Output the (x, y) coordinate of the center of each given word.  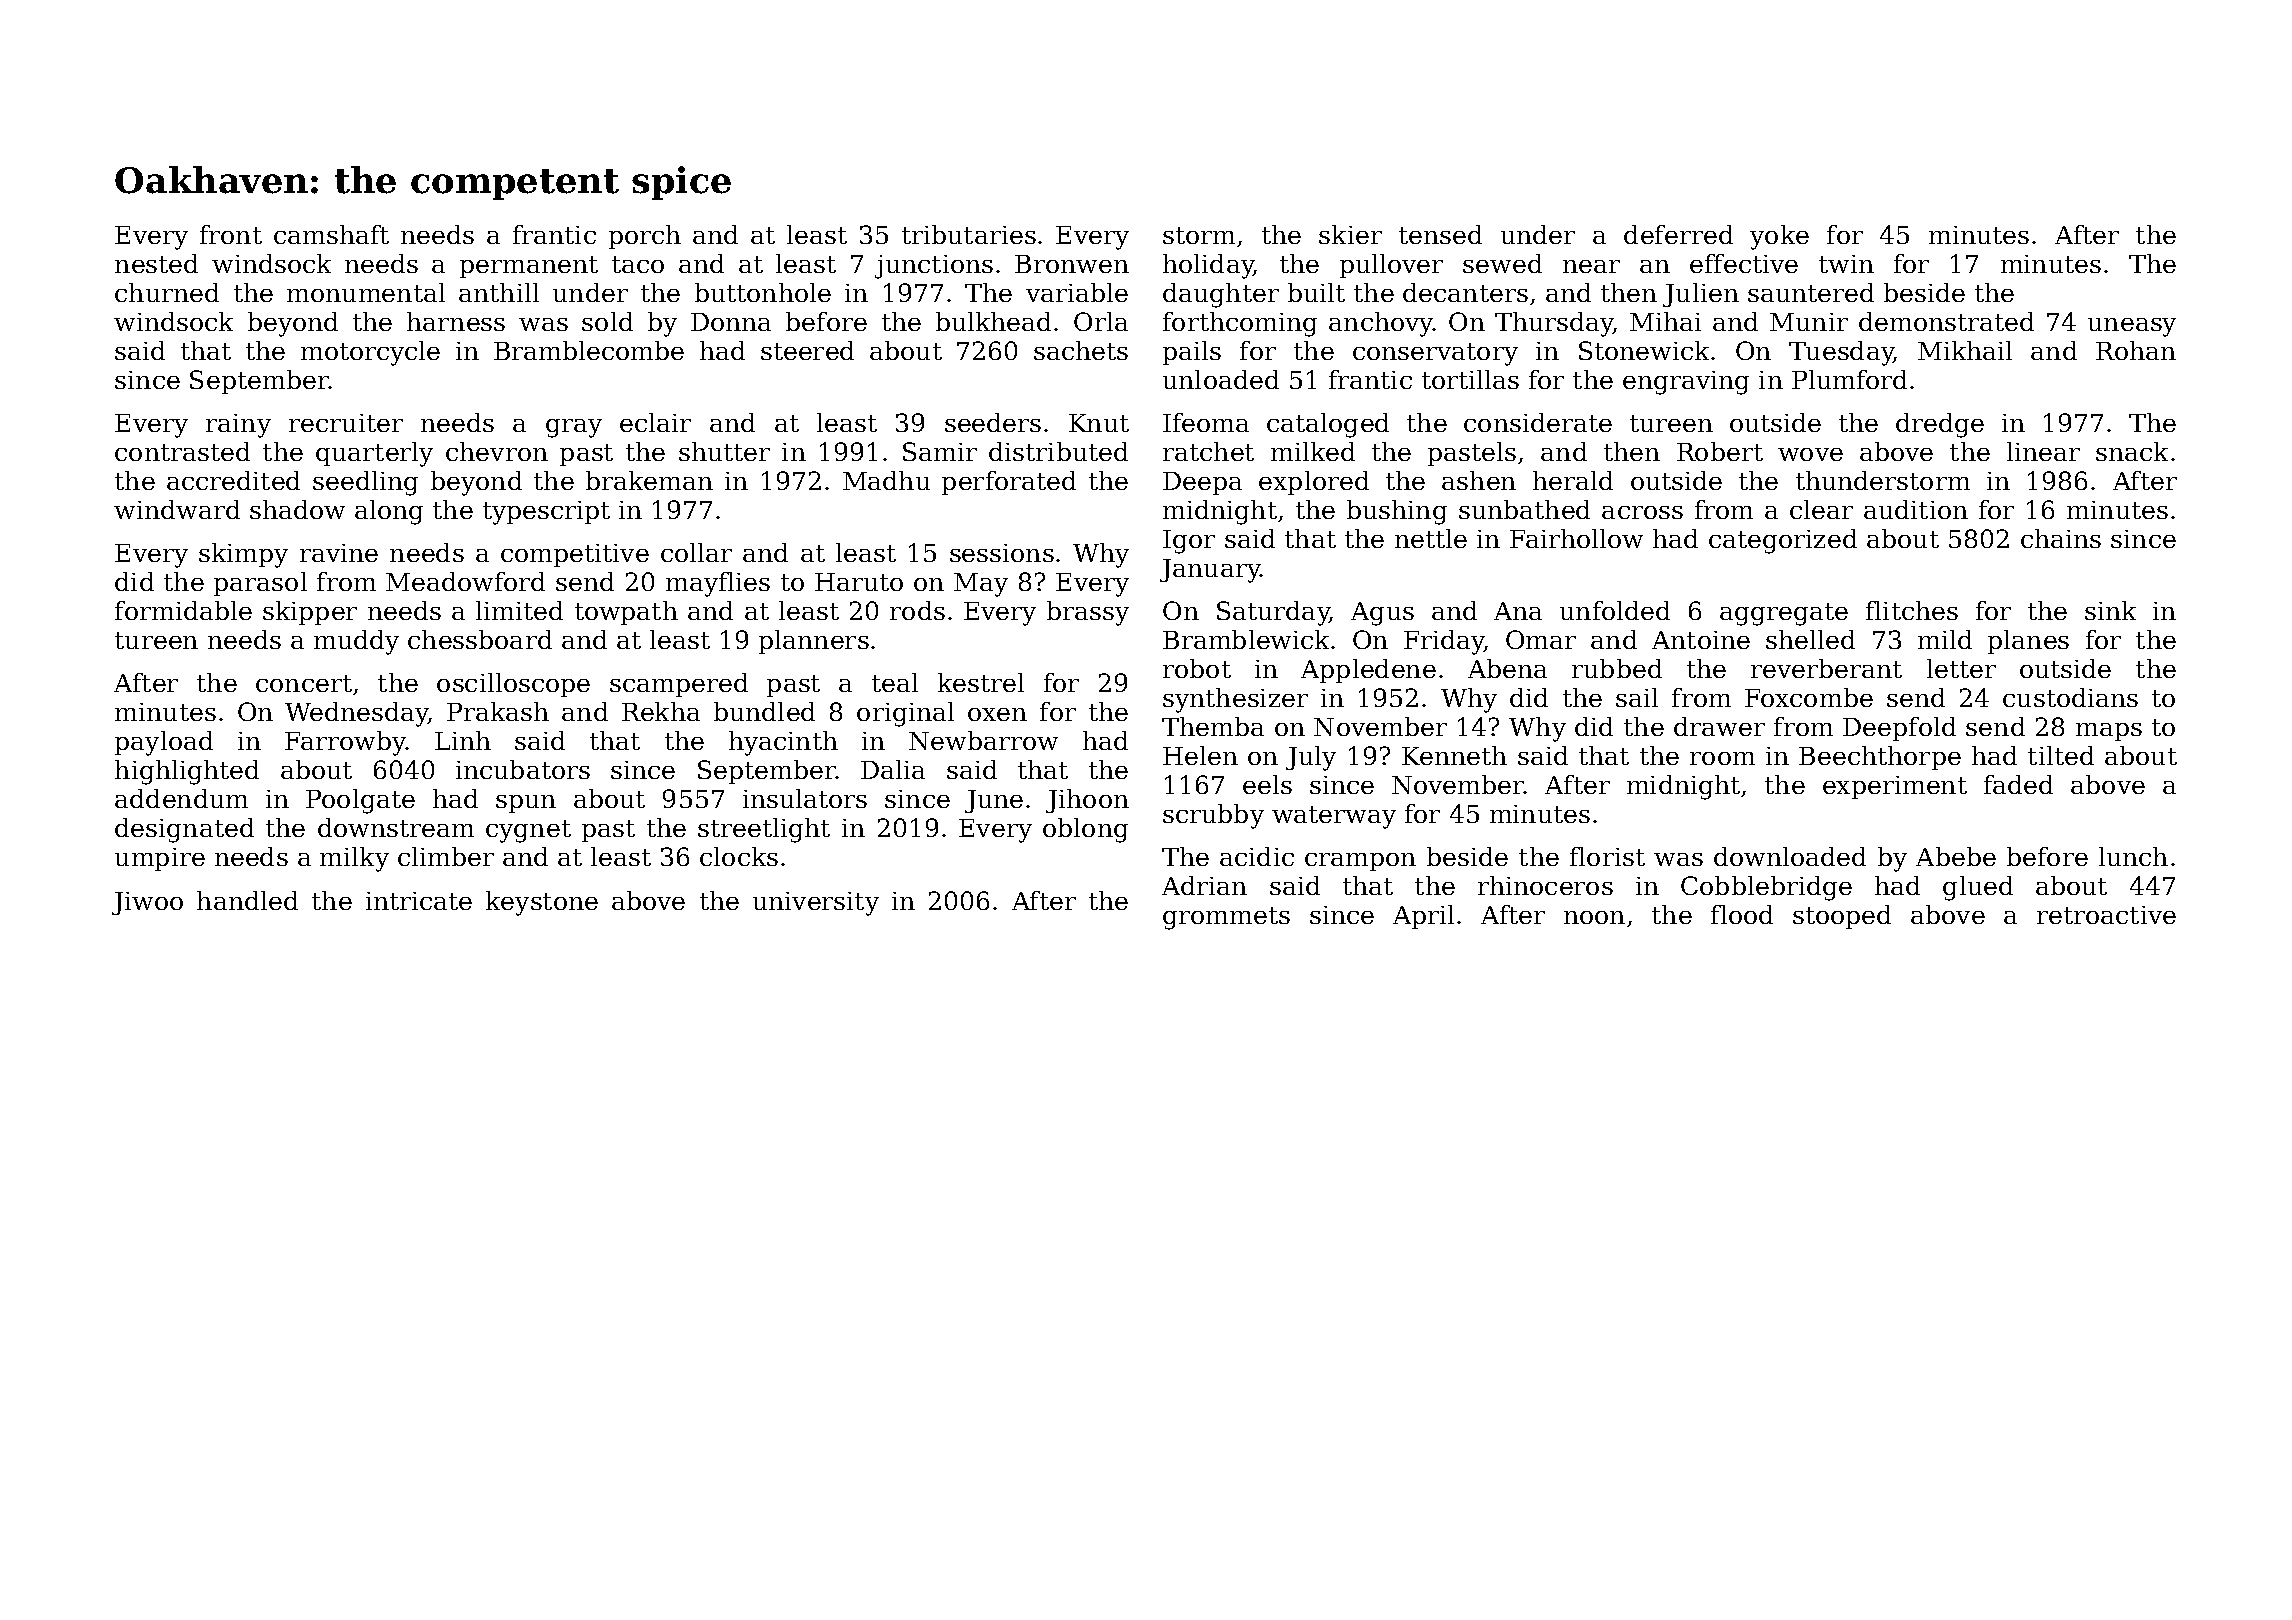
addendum (181, 798)
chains (2061, 538)
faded (2018, 784)
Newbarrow (983, 740)
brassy (1088, 613)
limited (519, 610)
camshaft (331, 234)
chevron (497, 451)
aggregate (1784, 614)
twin (1846, 264)
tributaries (969, 234)
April (1423, 917)
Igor (1189, 542)
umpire (160, 859)
